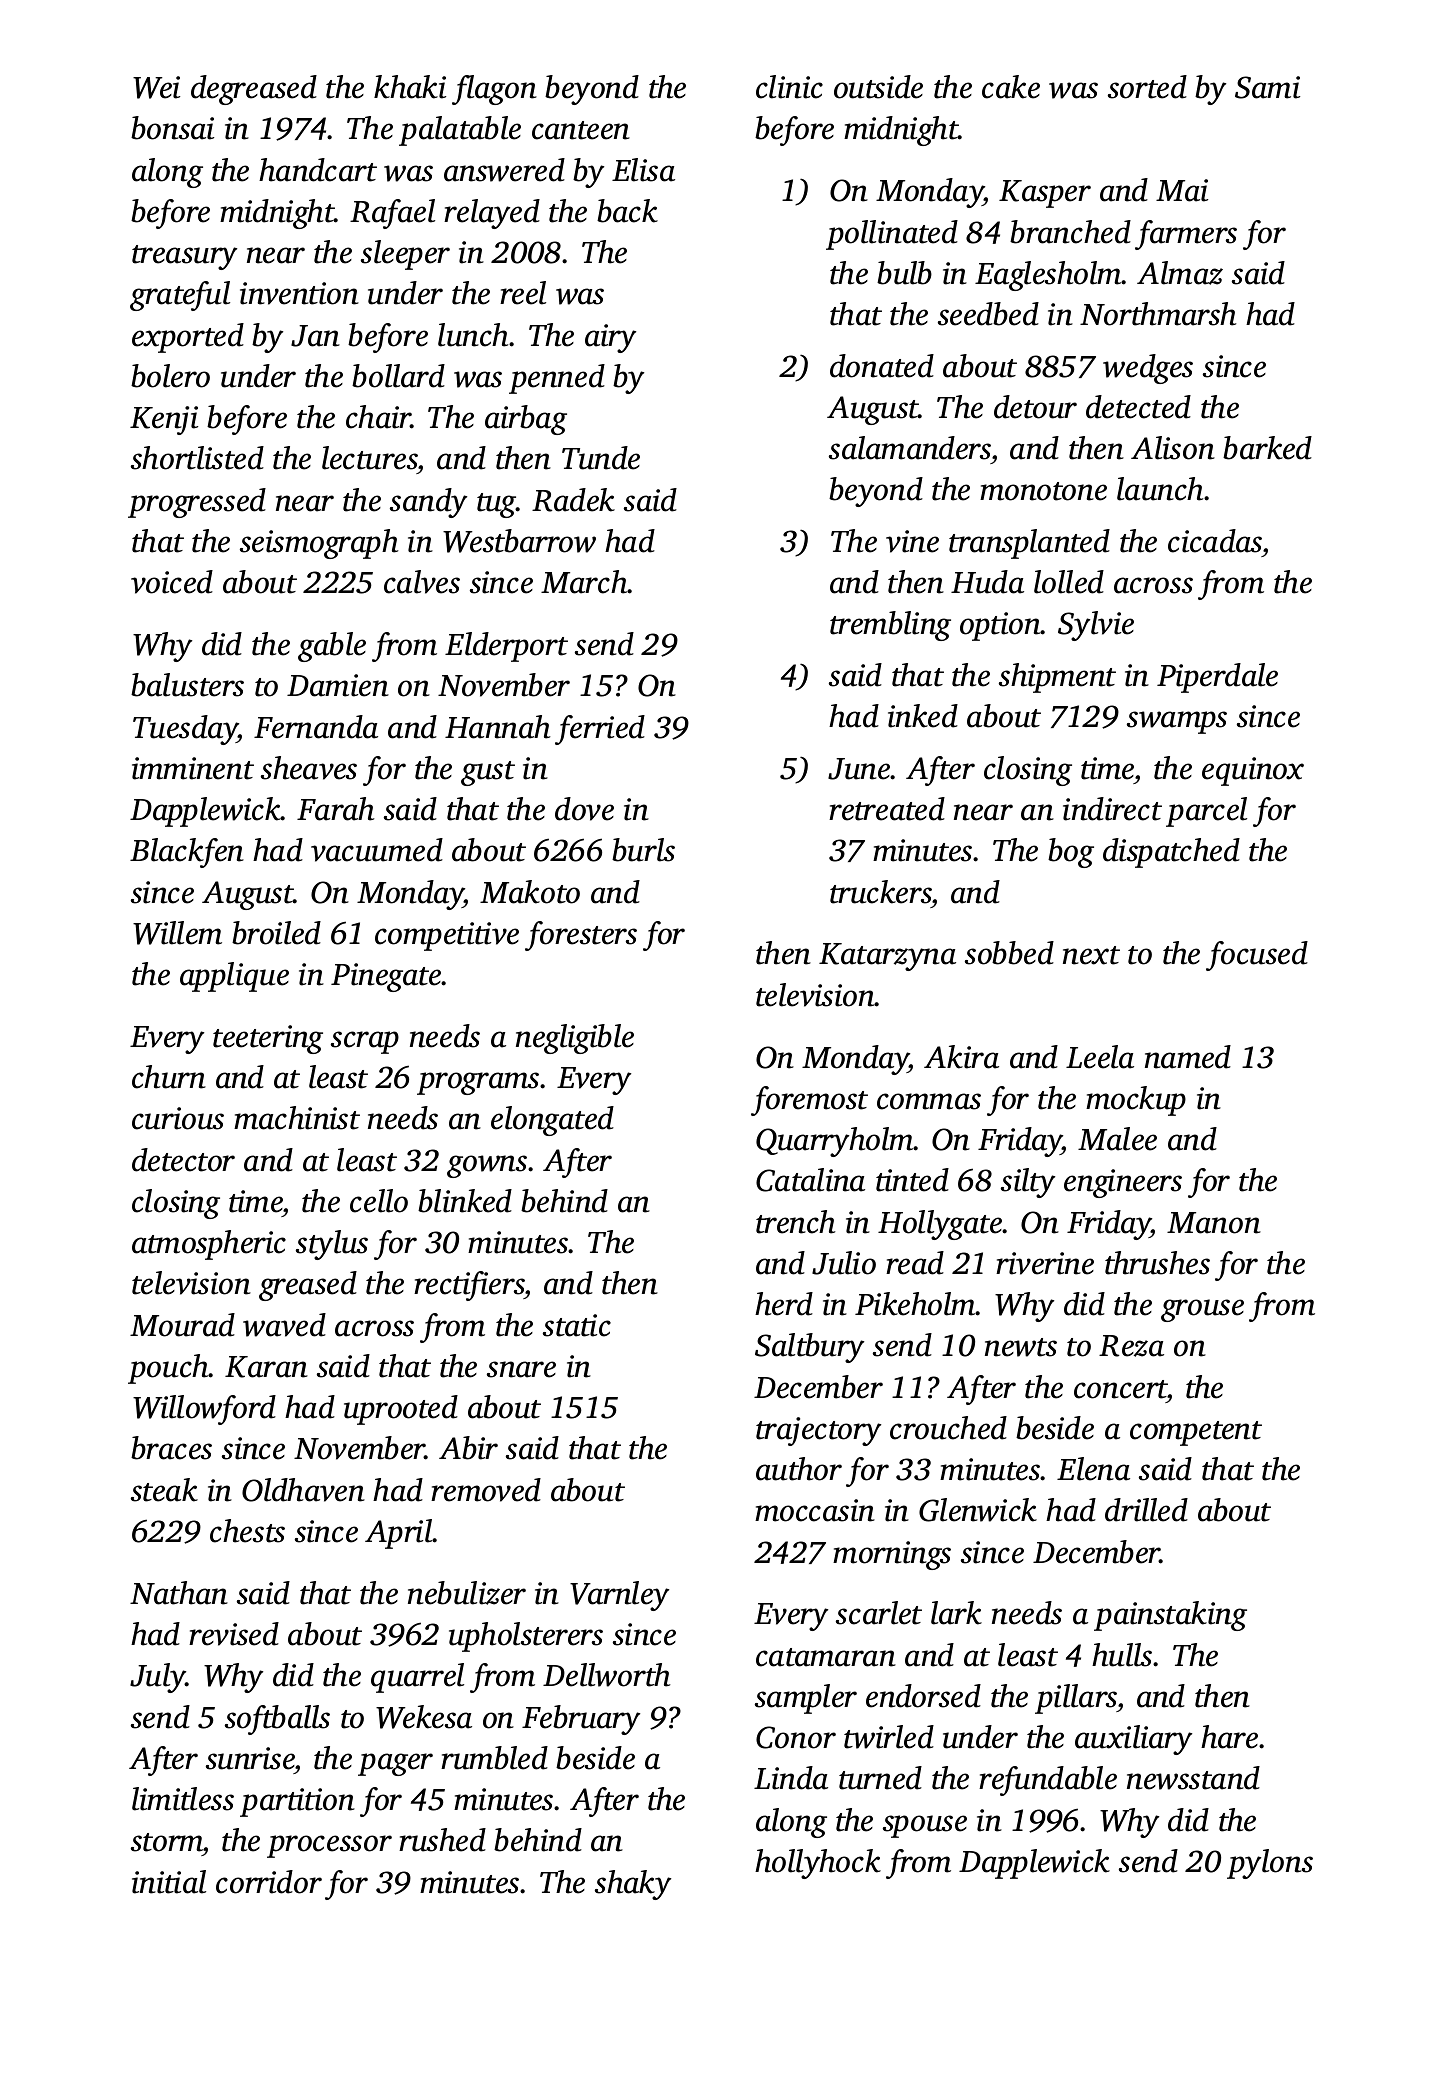  I want to click on newsstand, so click(1193, 1778).
